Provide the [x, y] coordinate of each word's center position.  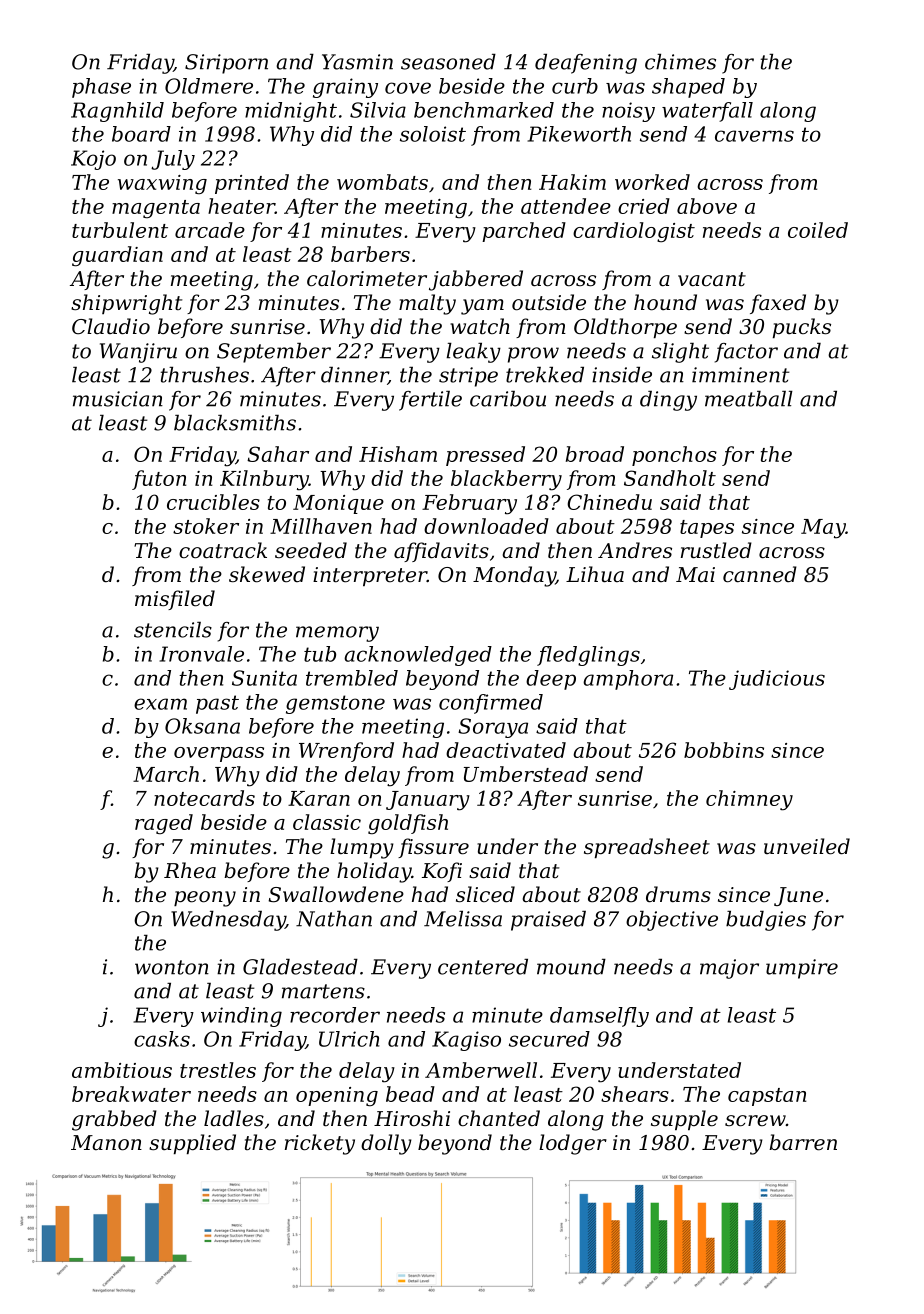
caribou [508, 399]
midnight [291, 112]
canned [760, 574]
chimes [680, 62]
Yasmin [357, 62]
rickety [320, 1144]
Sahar [278, 454]
